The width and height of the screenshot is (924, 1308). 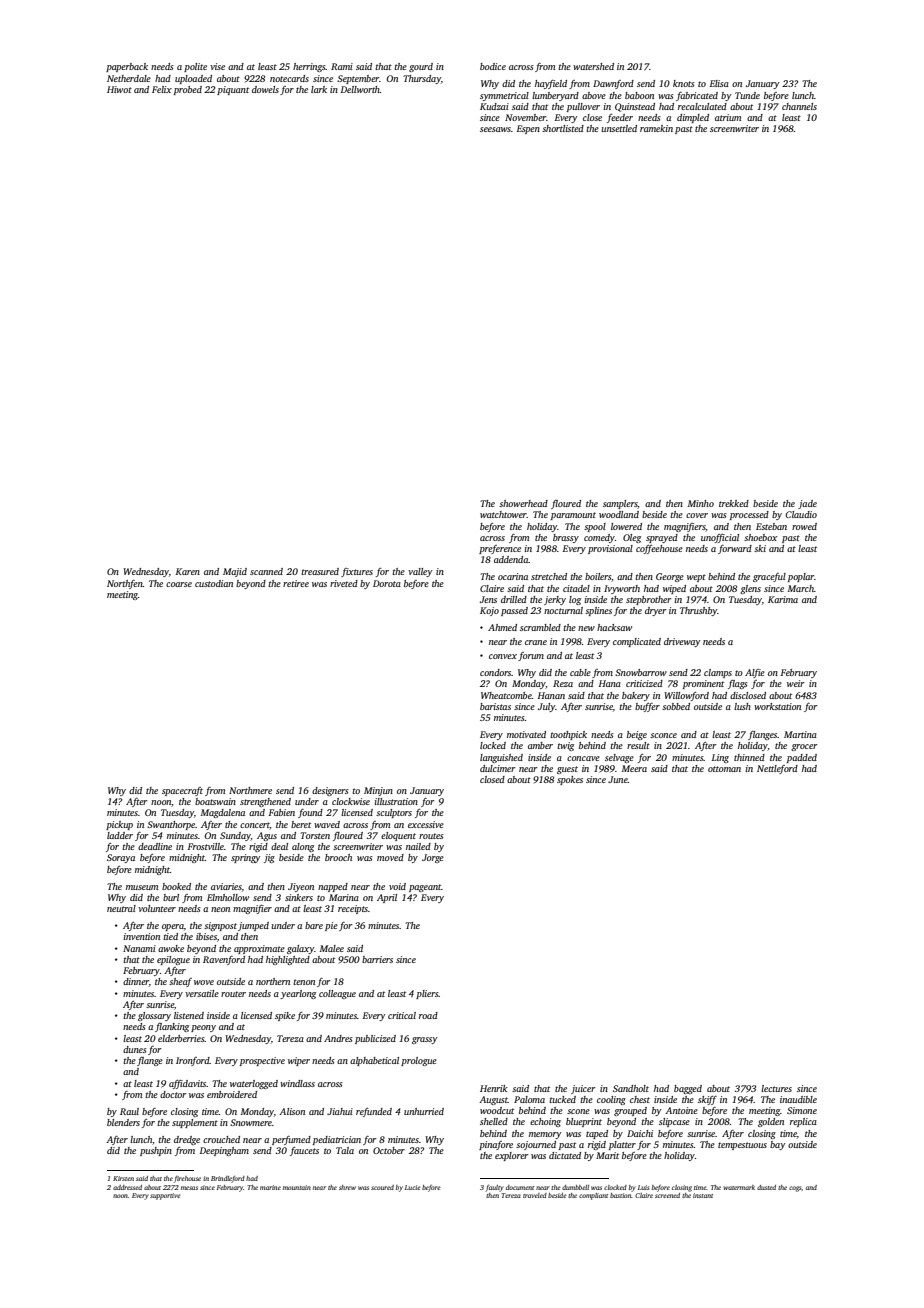 I want to click on paperback, so click(x=127, y=67).
